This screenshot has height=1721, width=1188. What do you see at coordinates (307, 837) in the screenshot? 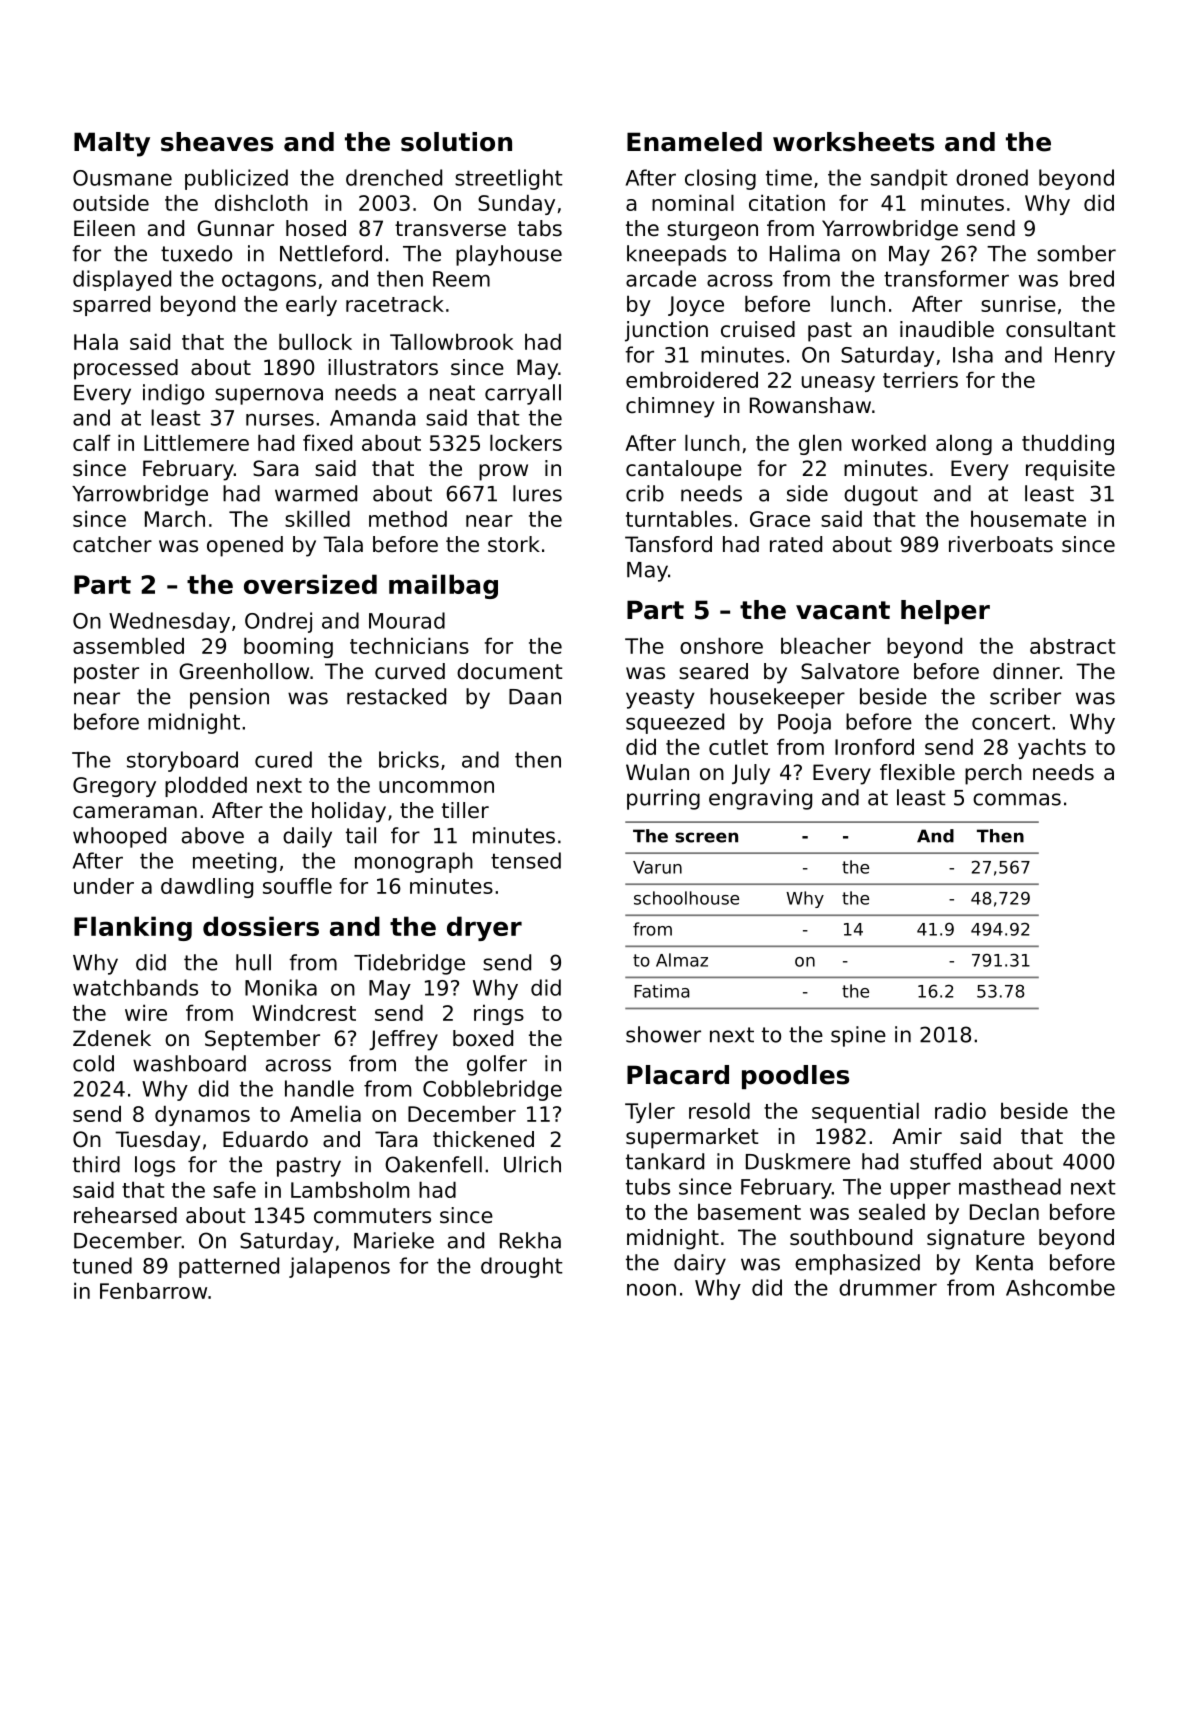
I see `daily` at bounding box center [307, 837].
